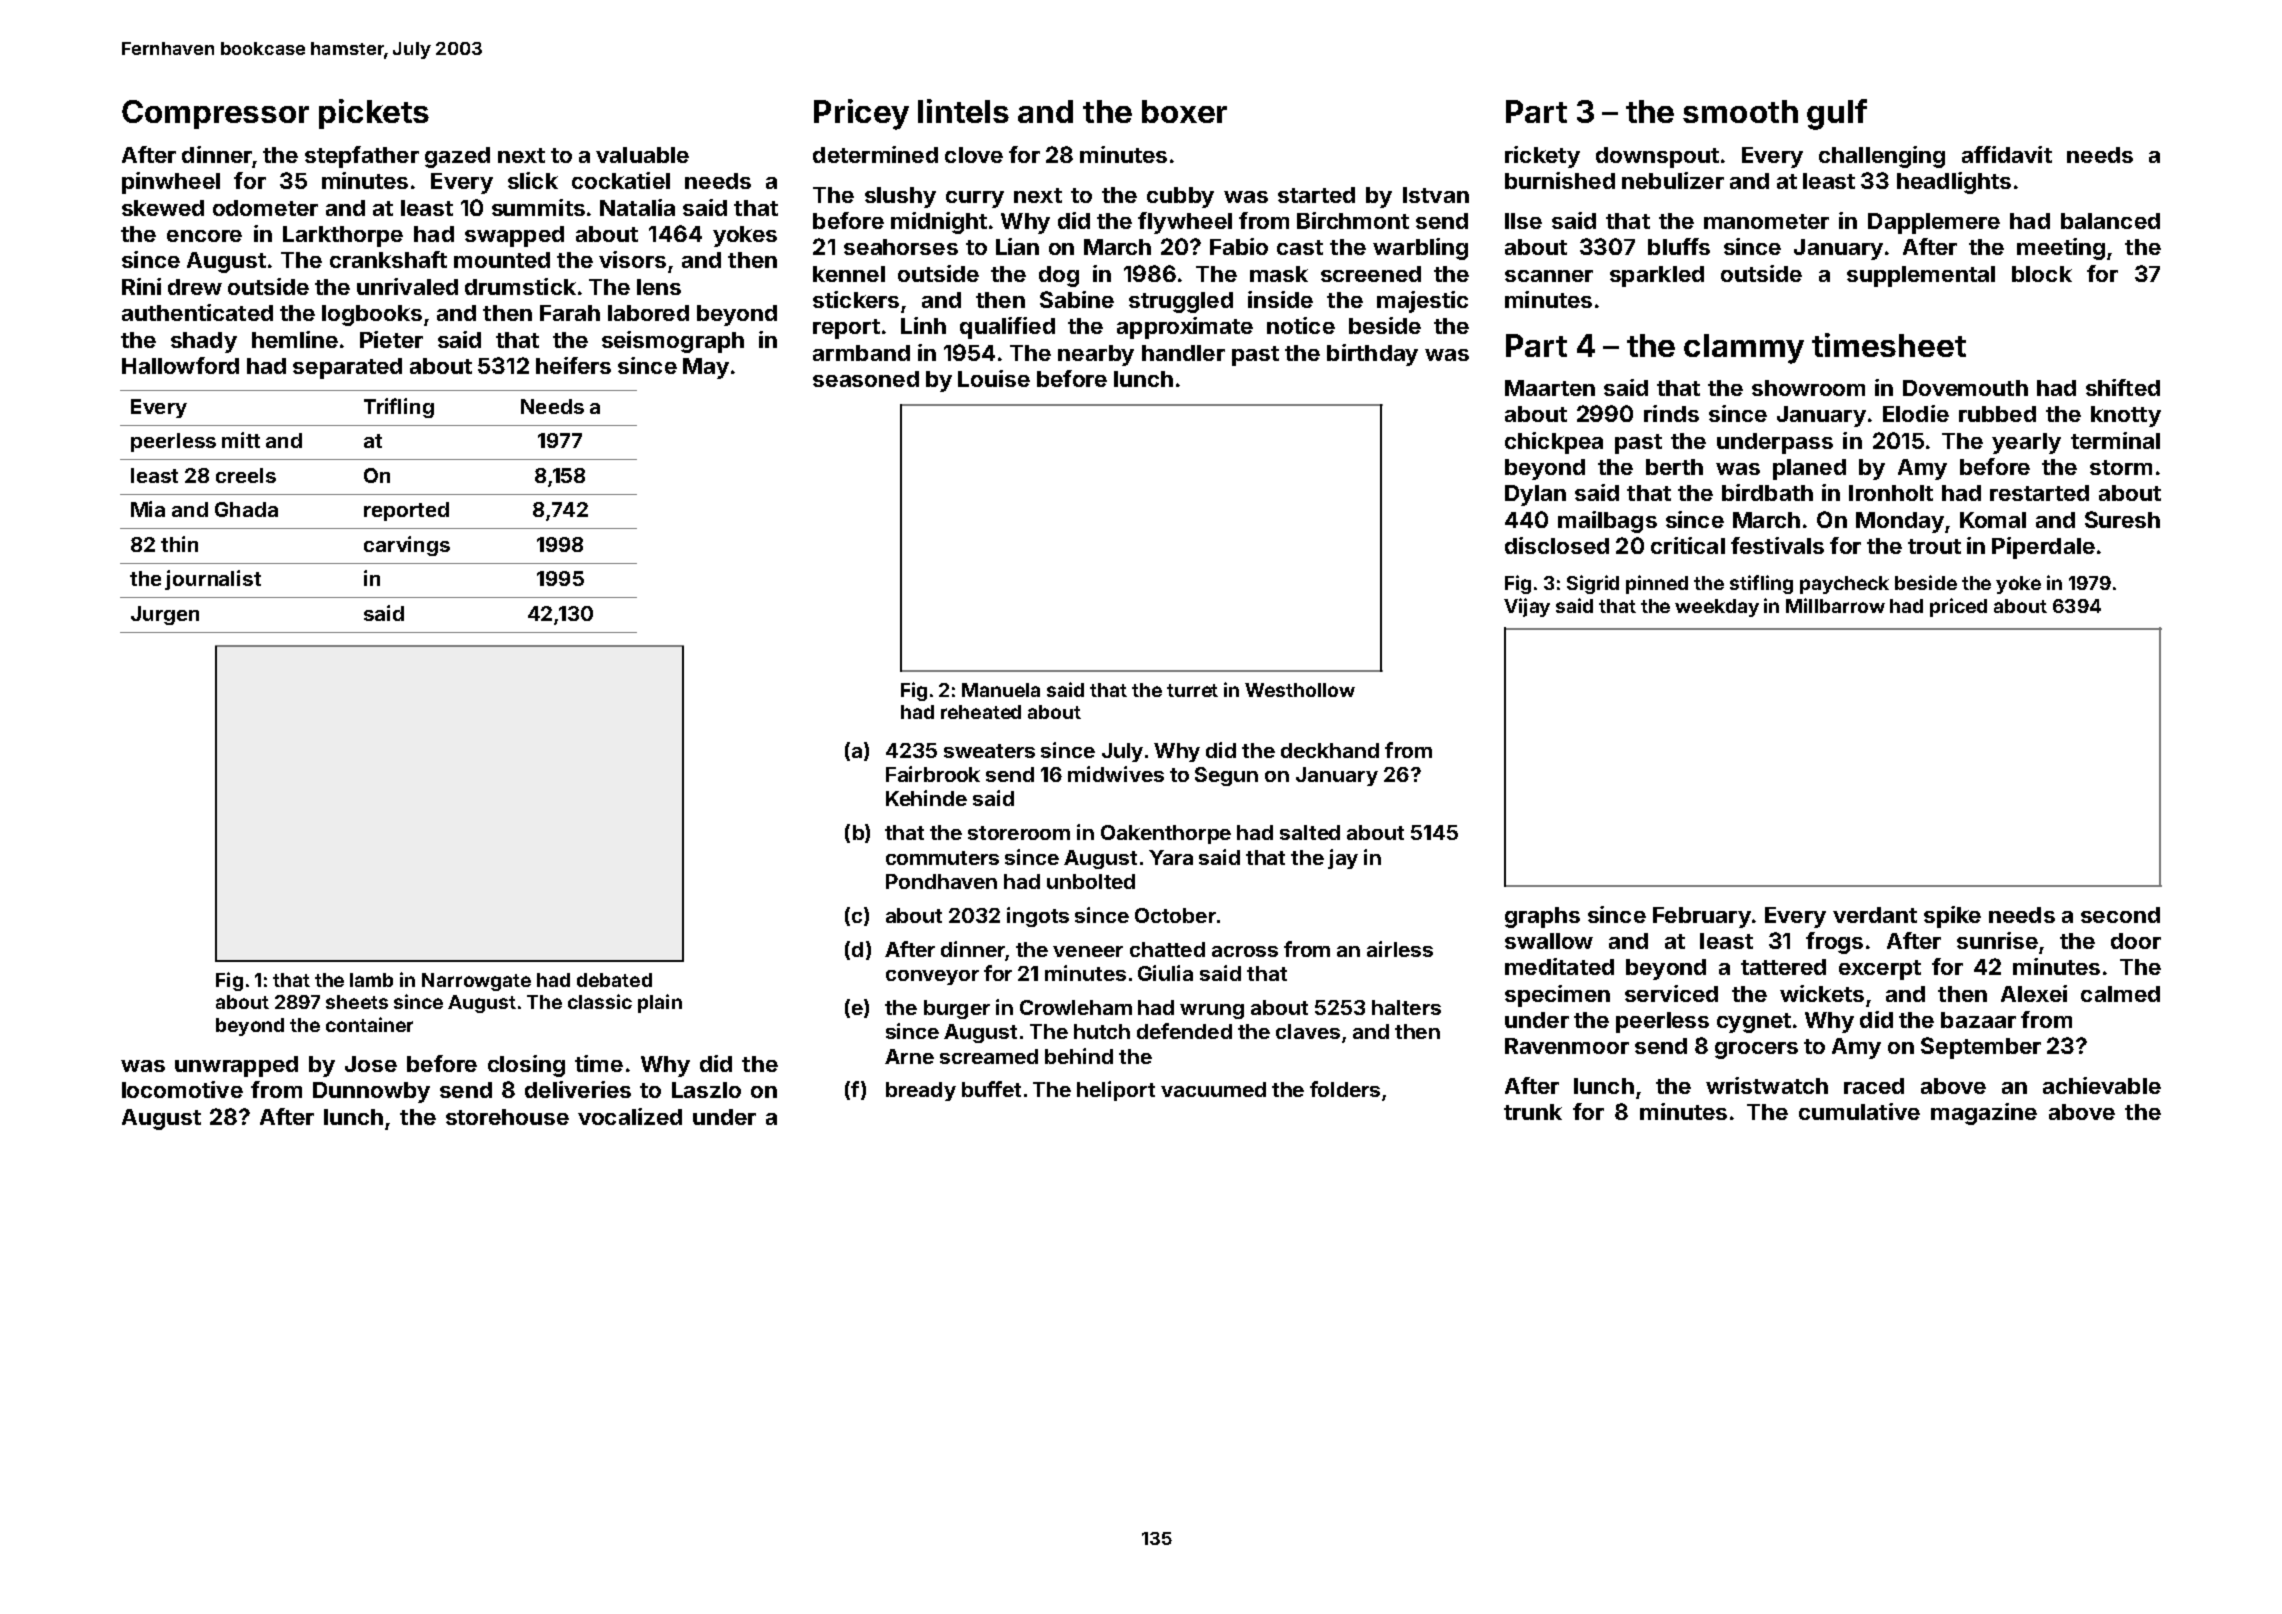 The image size is (2282, 1614). What do you see at coordinates (921, 1091) in the screenshot?
I see `bready` at bounding box center [921, 1091].
